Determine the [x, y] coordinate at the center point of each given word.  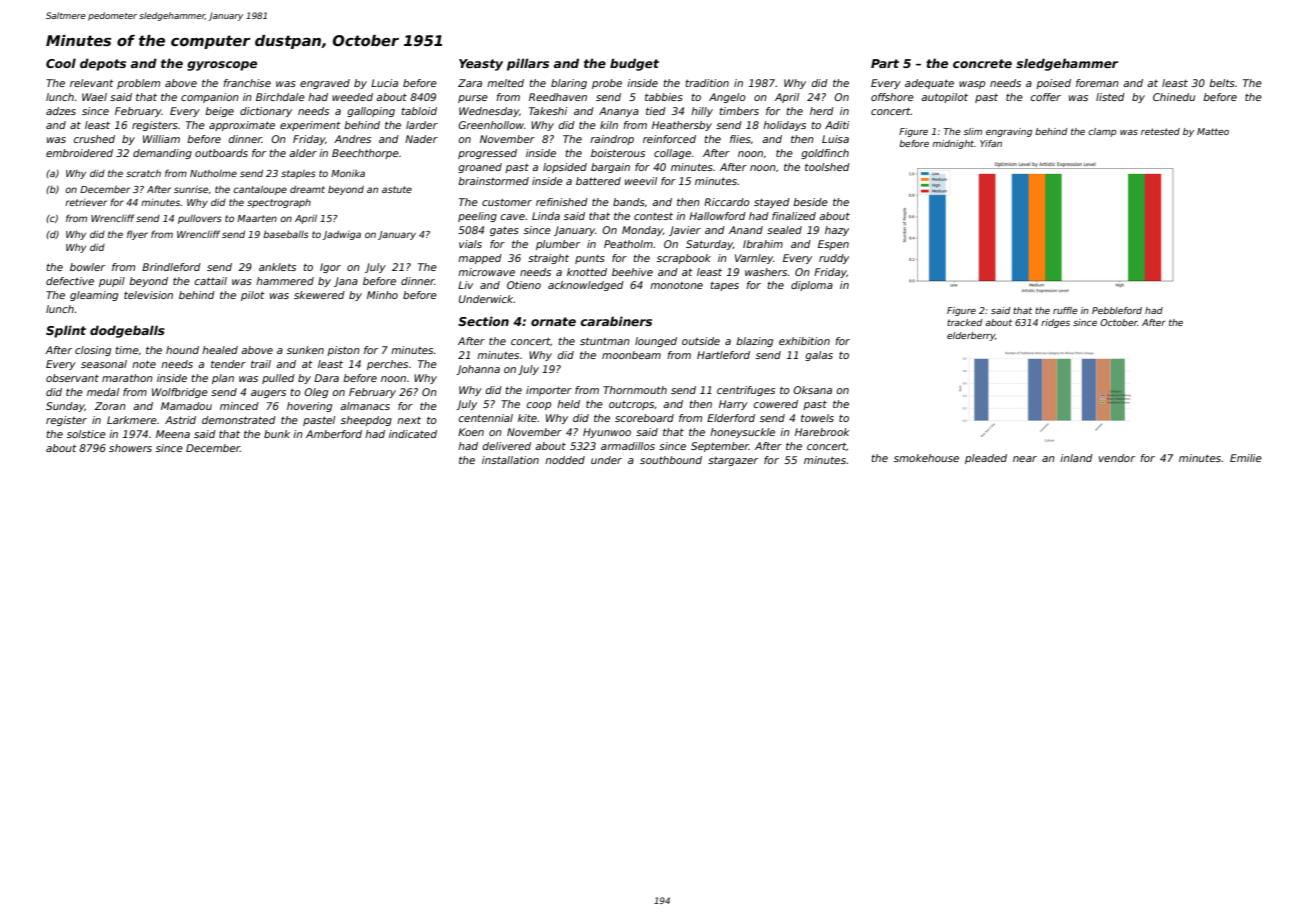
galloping [371, 112]
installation [510, 460]
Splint [66, 331]
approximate [242, 126]
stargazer [733, 461]
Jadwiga [342, 235]
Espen [833, 245]
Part [885, 63]
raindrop [612, 140]
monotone [676, 285]
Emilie [1246, 458]
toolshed [827, 167]
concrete [982, 63]
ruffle [1065, 310]
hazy [837, 231]
